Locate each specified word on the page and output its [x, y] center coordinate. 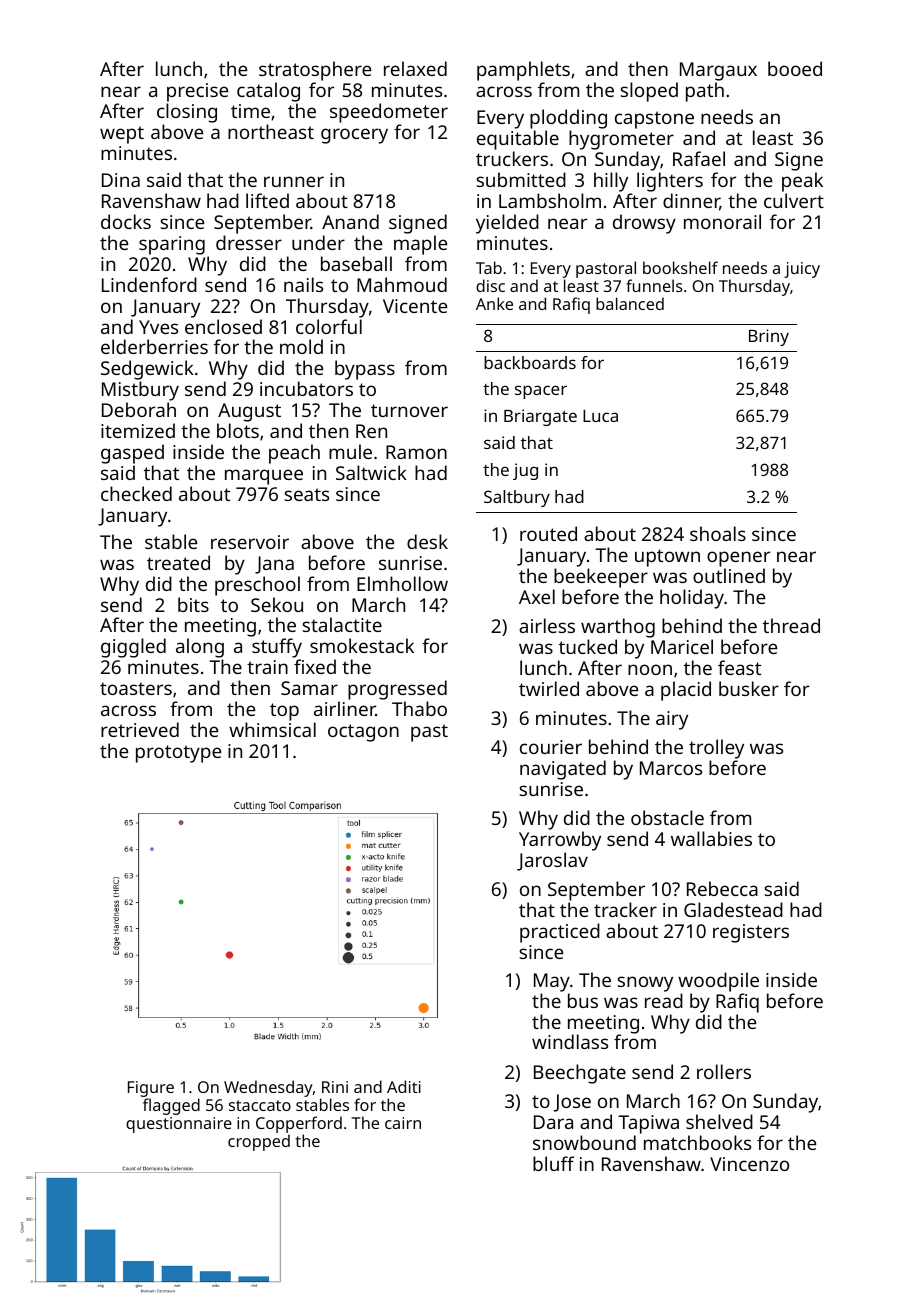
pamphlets [523, 71]
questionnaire [179, 1125]
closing [187, 113]
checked [136, 493]
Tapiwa [648, 1124]
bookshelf [680, 267]
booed [795, 68]
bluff [553, 1163]
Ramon [416, 452]
